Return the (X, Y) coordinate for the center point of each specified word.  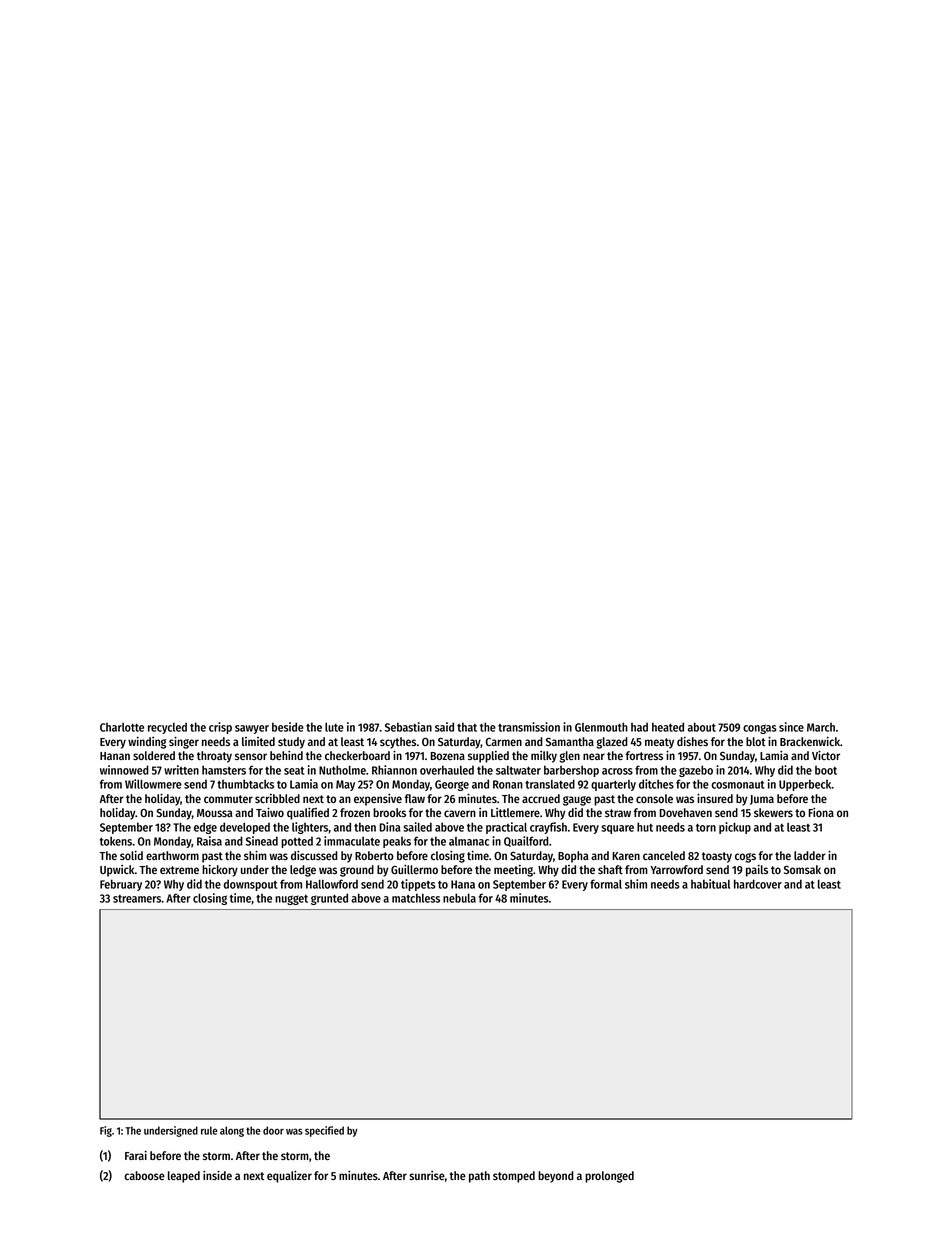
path (479, 1177)
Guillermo (414, 869)
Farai (136, 1155)
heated (668, 727)
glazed (612, 743)
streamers (137, 899)
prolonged (609, 1177)
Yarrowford (676, 869)
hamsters (224, 770)
